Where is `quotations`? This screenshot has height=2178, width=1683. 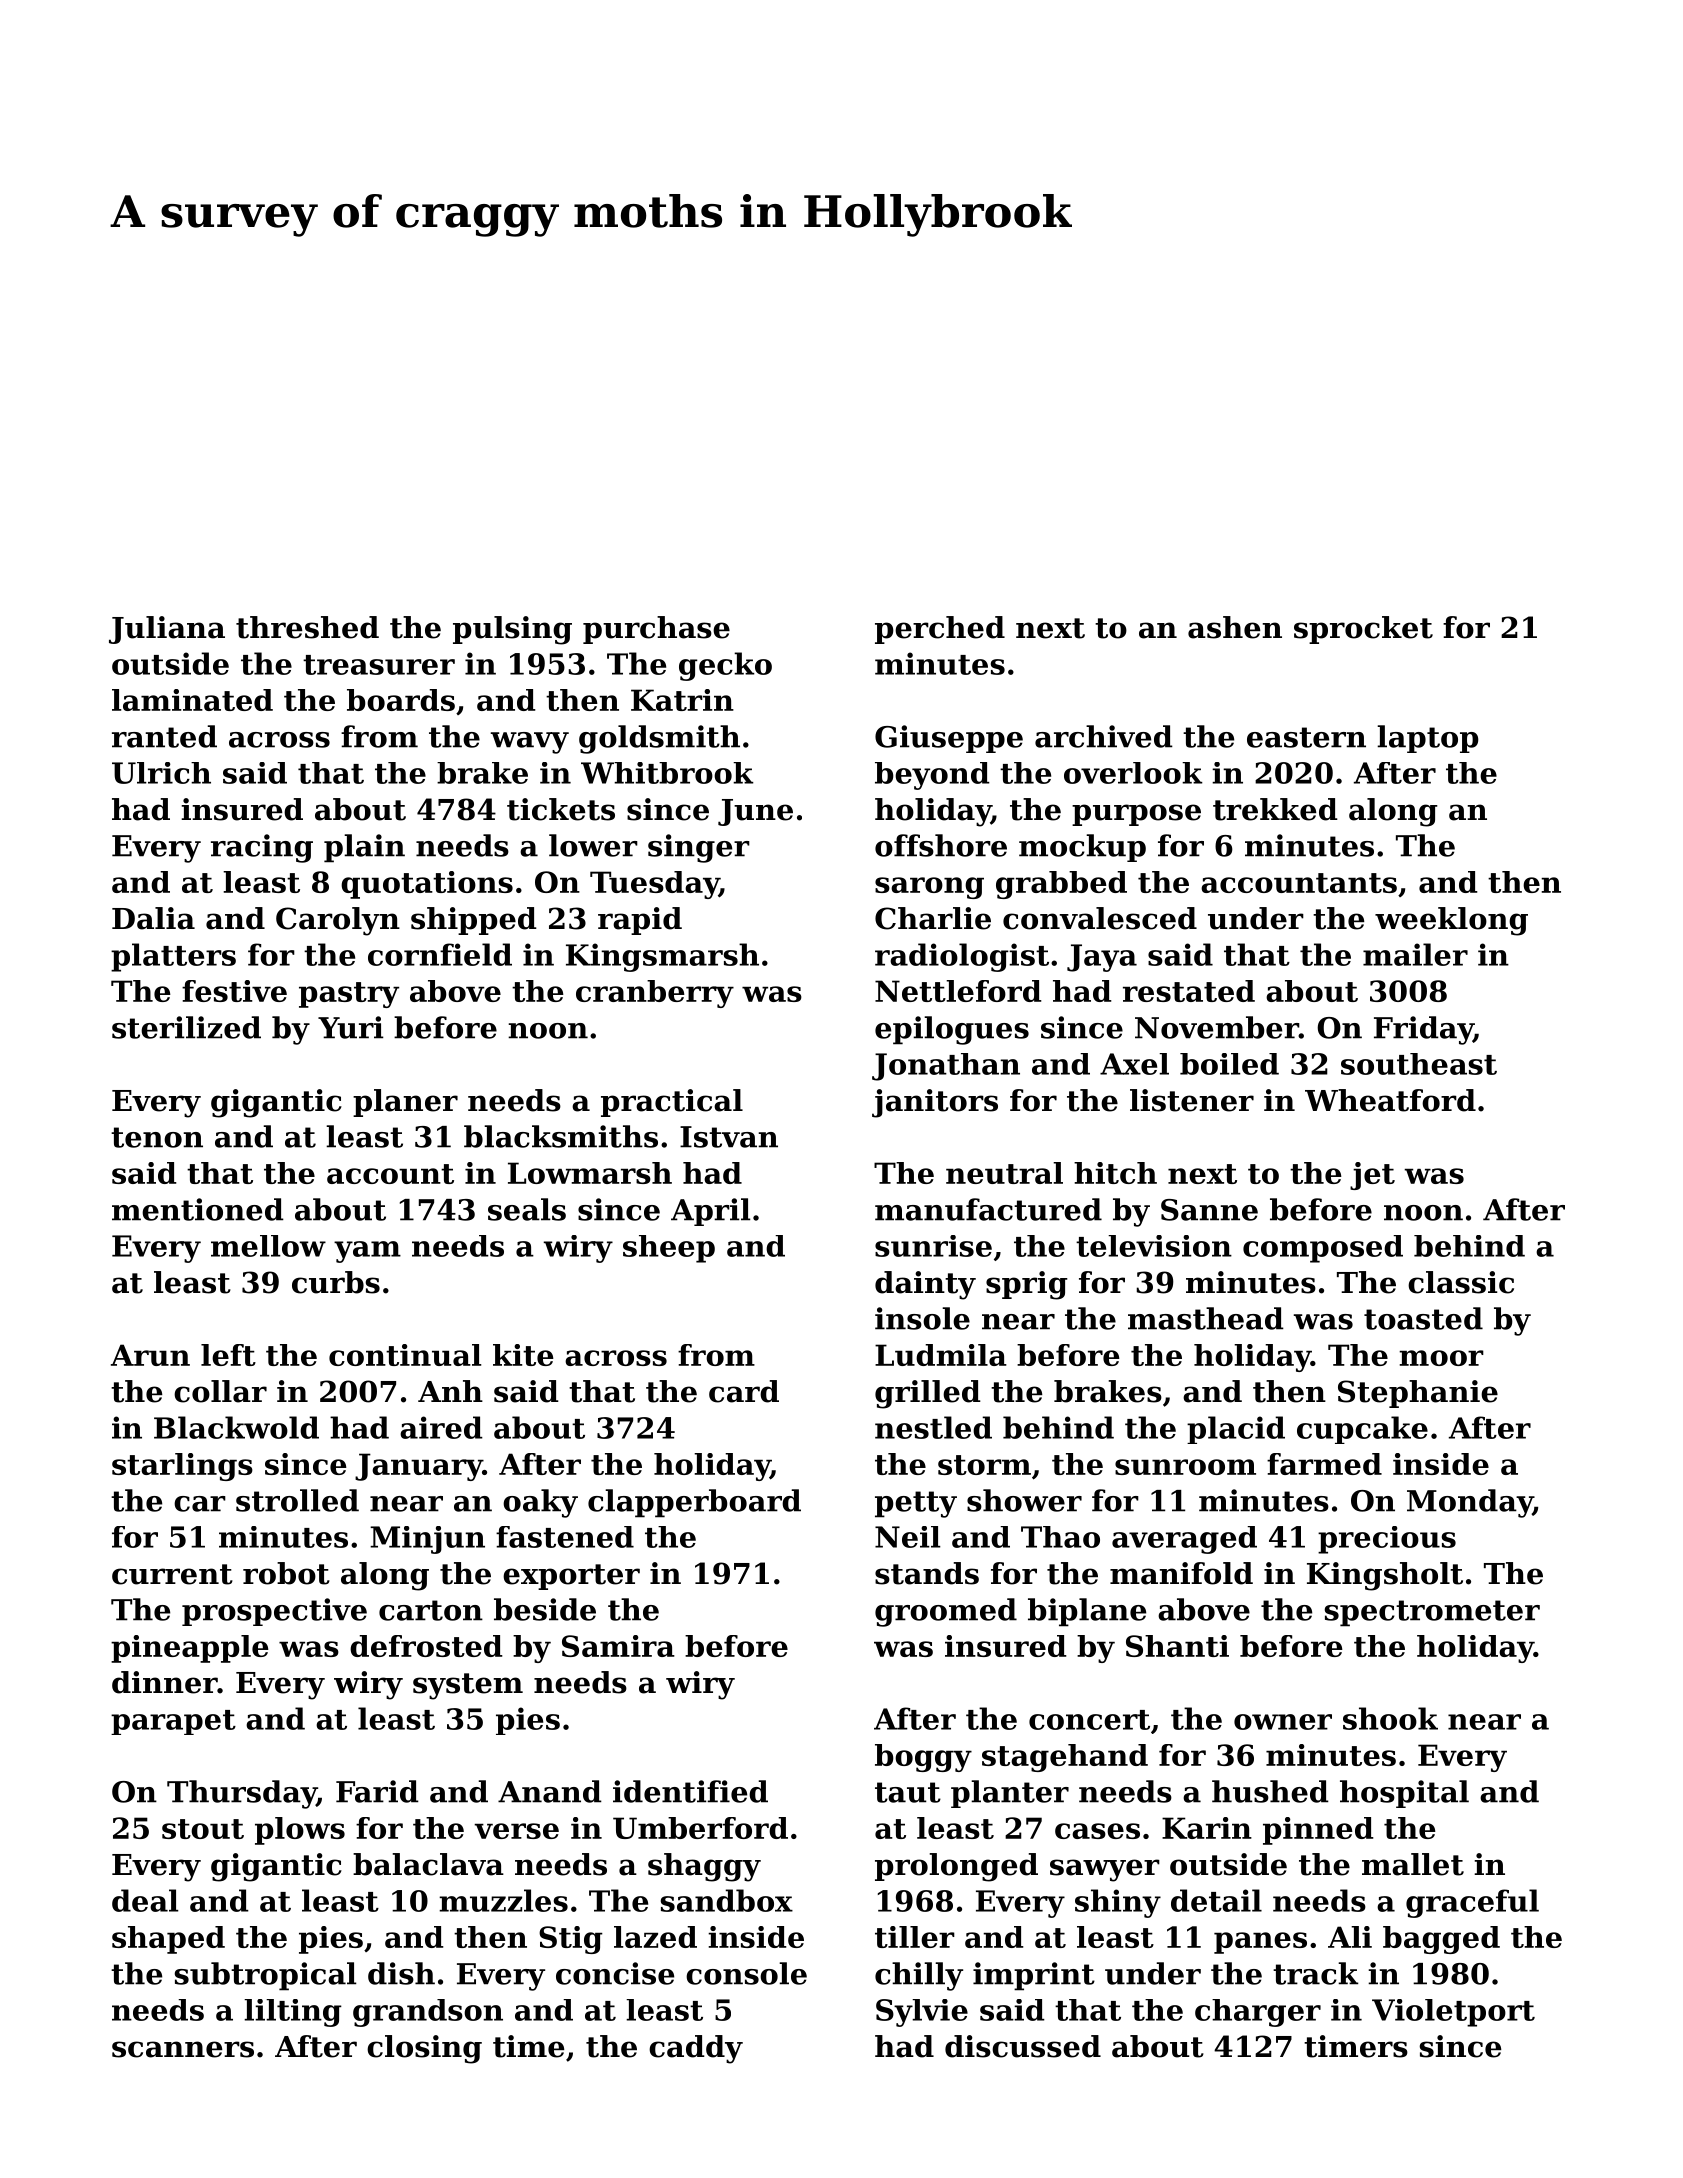 quotations is located at coordinates (427, 885).
